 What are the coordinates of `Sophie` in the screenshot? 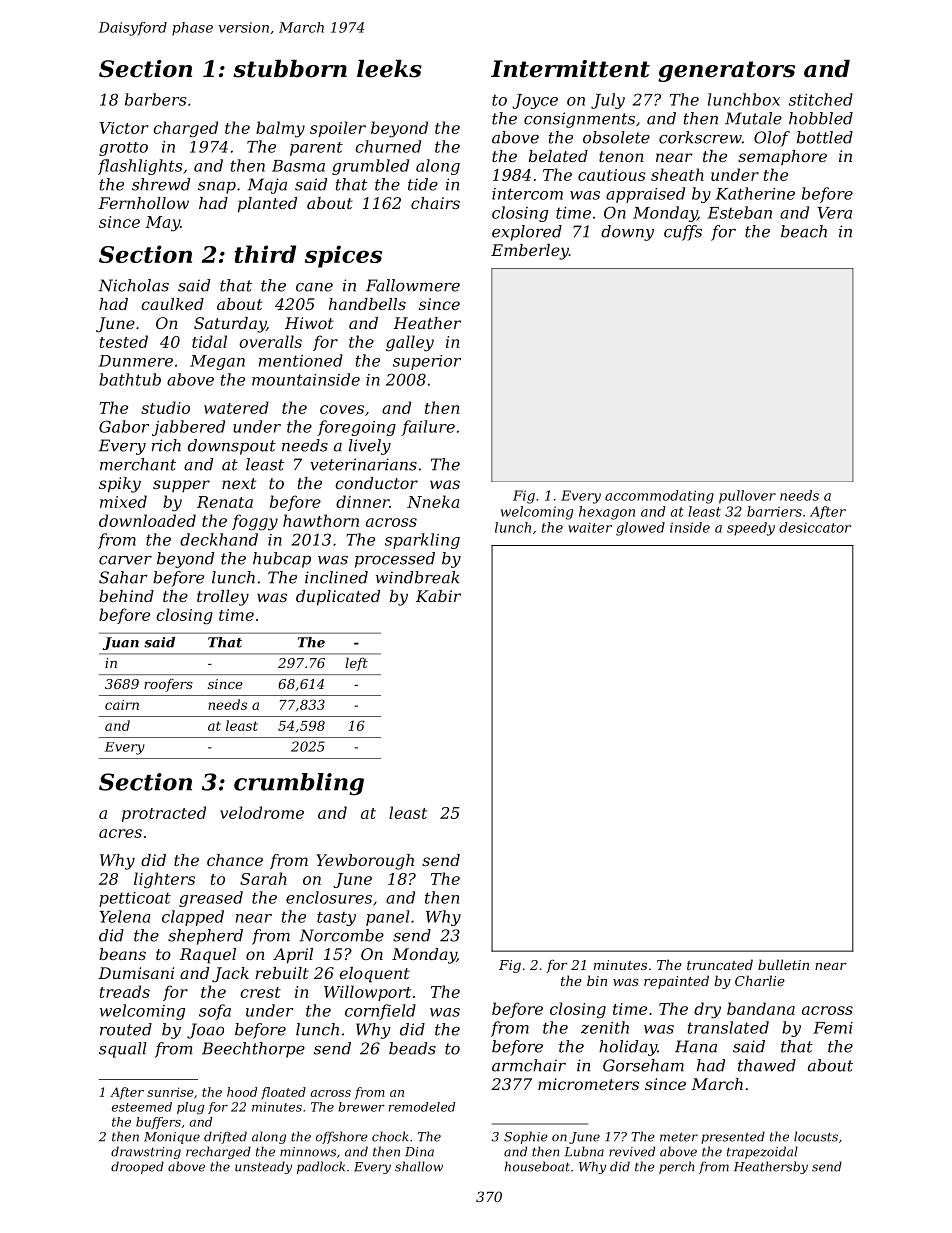 It's located at (526, 1137).
